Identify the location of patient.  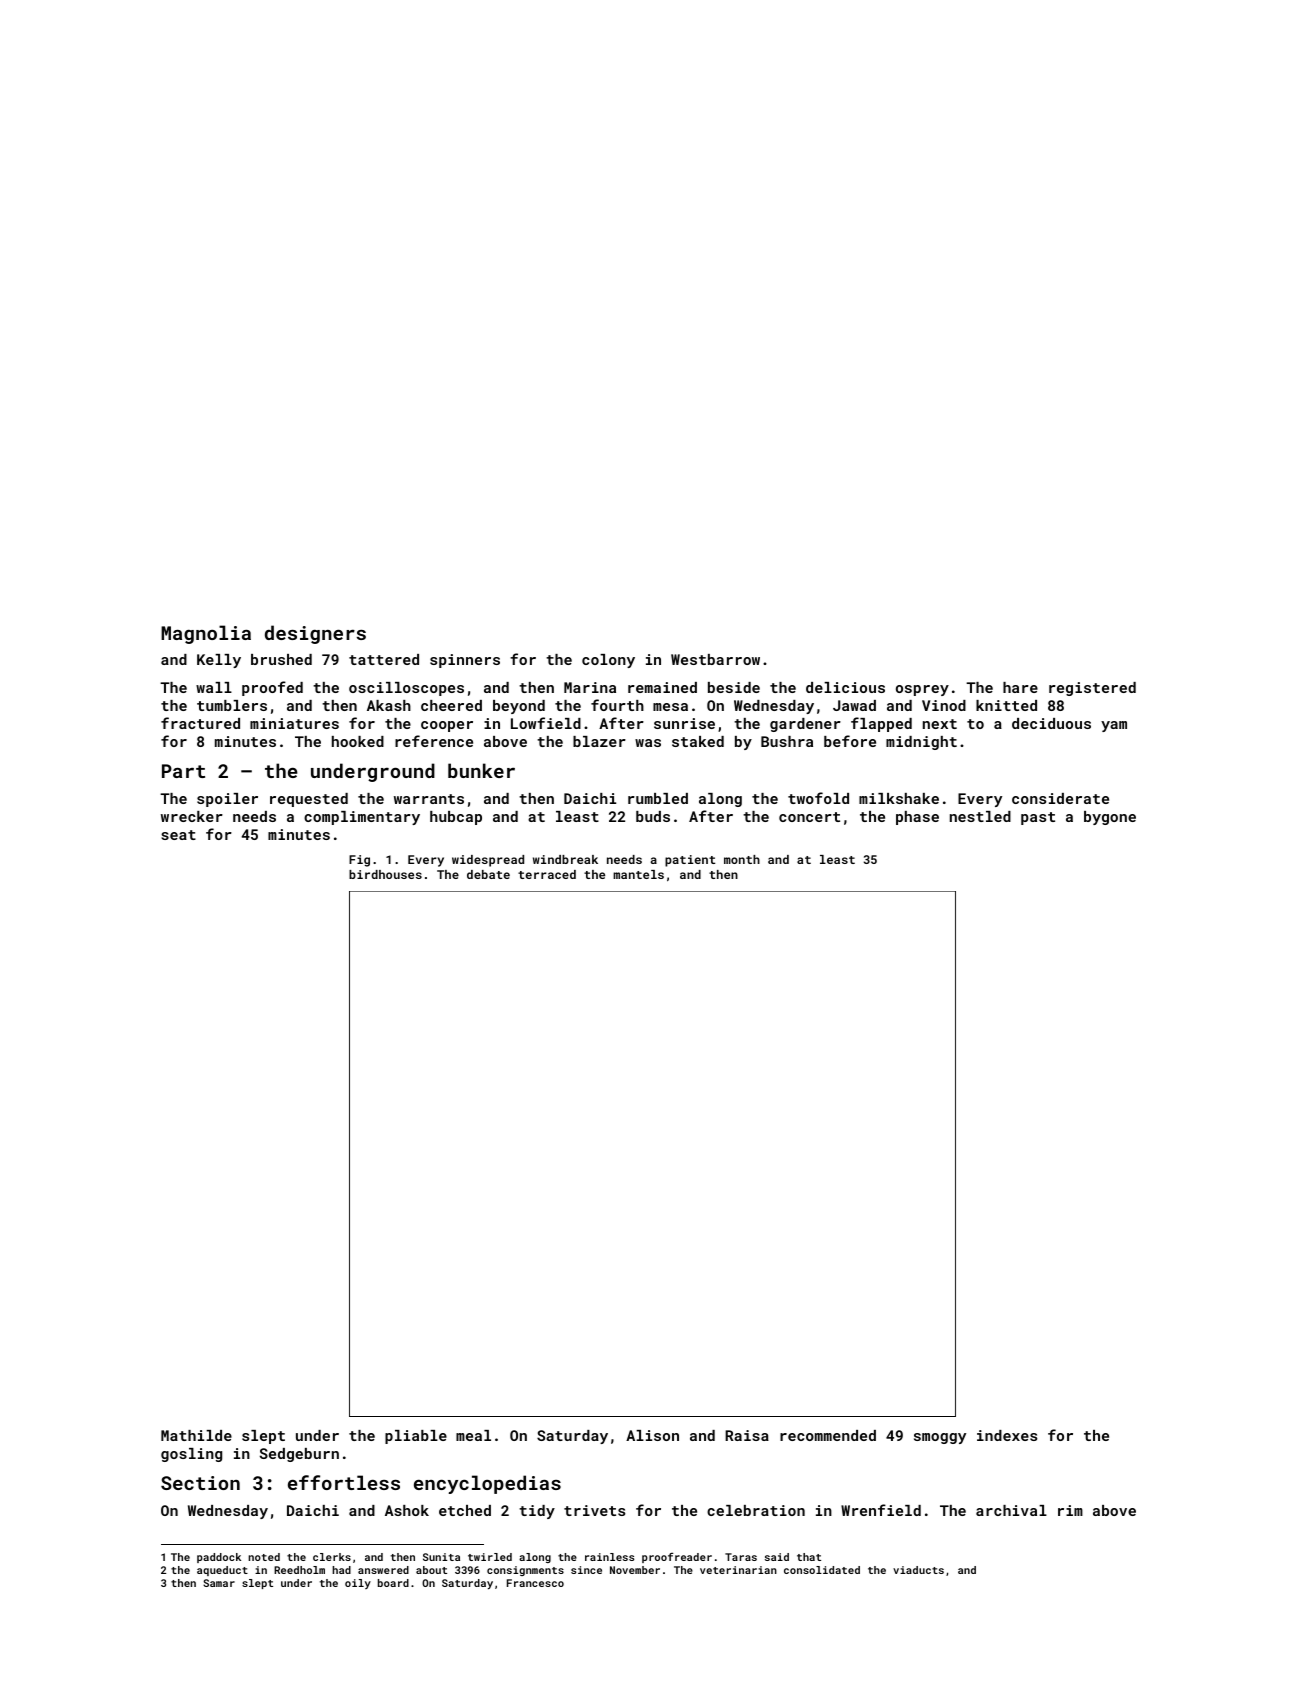
(690, 861).
